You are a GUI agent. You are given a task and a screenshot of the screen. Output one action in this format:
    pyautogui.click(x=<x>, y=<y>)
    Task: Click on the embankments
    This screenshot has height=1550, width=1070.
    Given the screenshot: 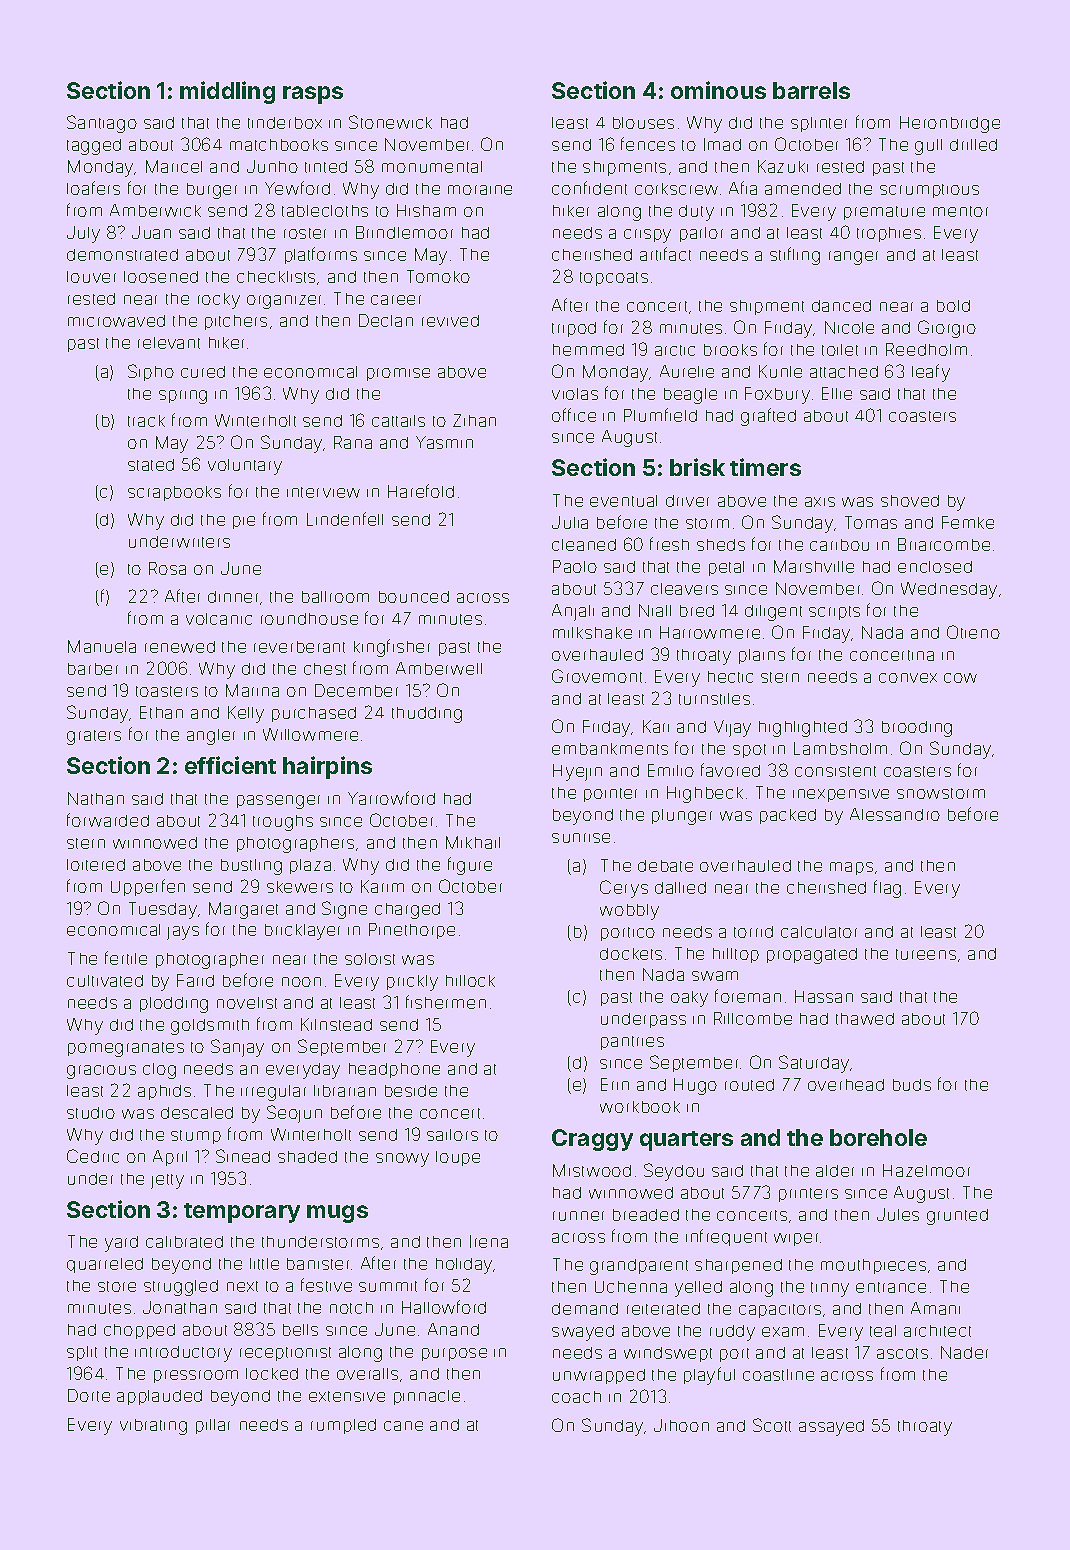 What is the action you would take?
    pyautogui.click(x=610, y=749)
